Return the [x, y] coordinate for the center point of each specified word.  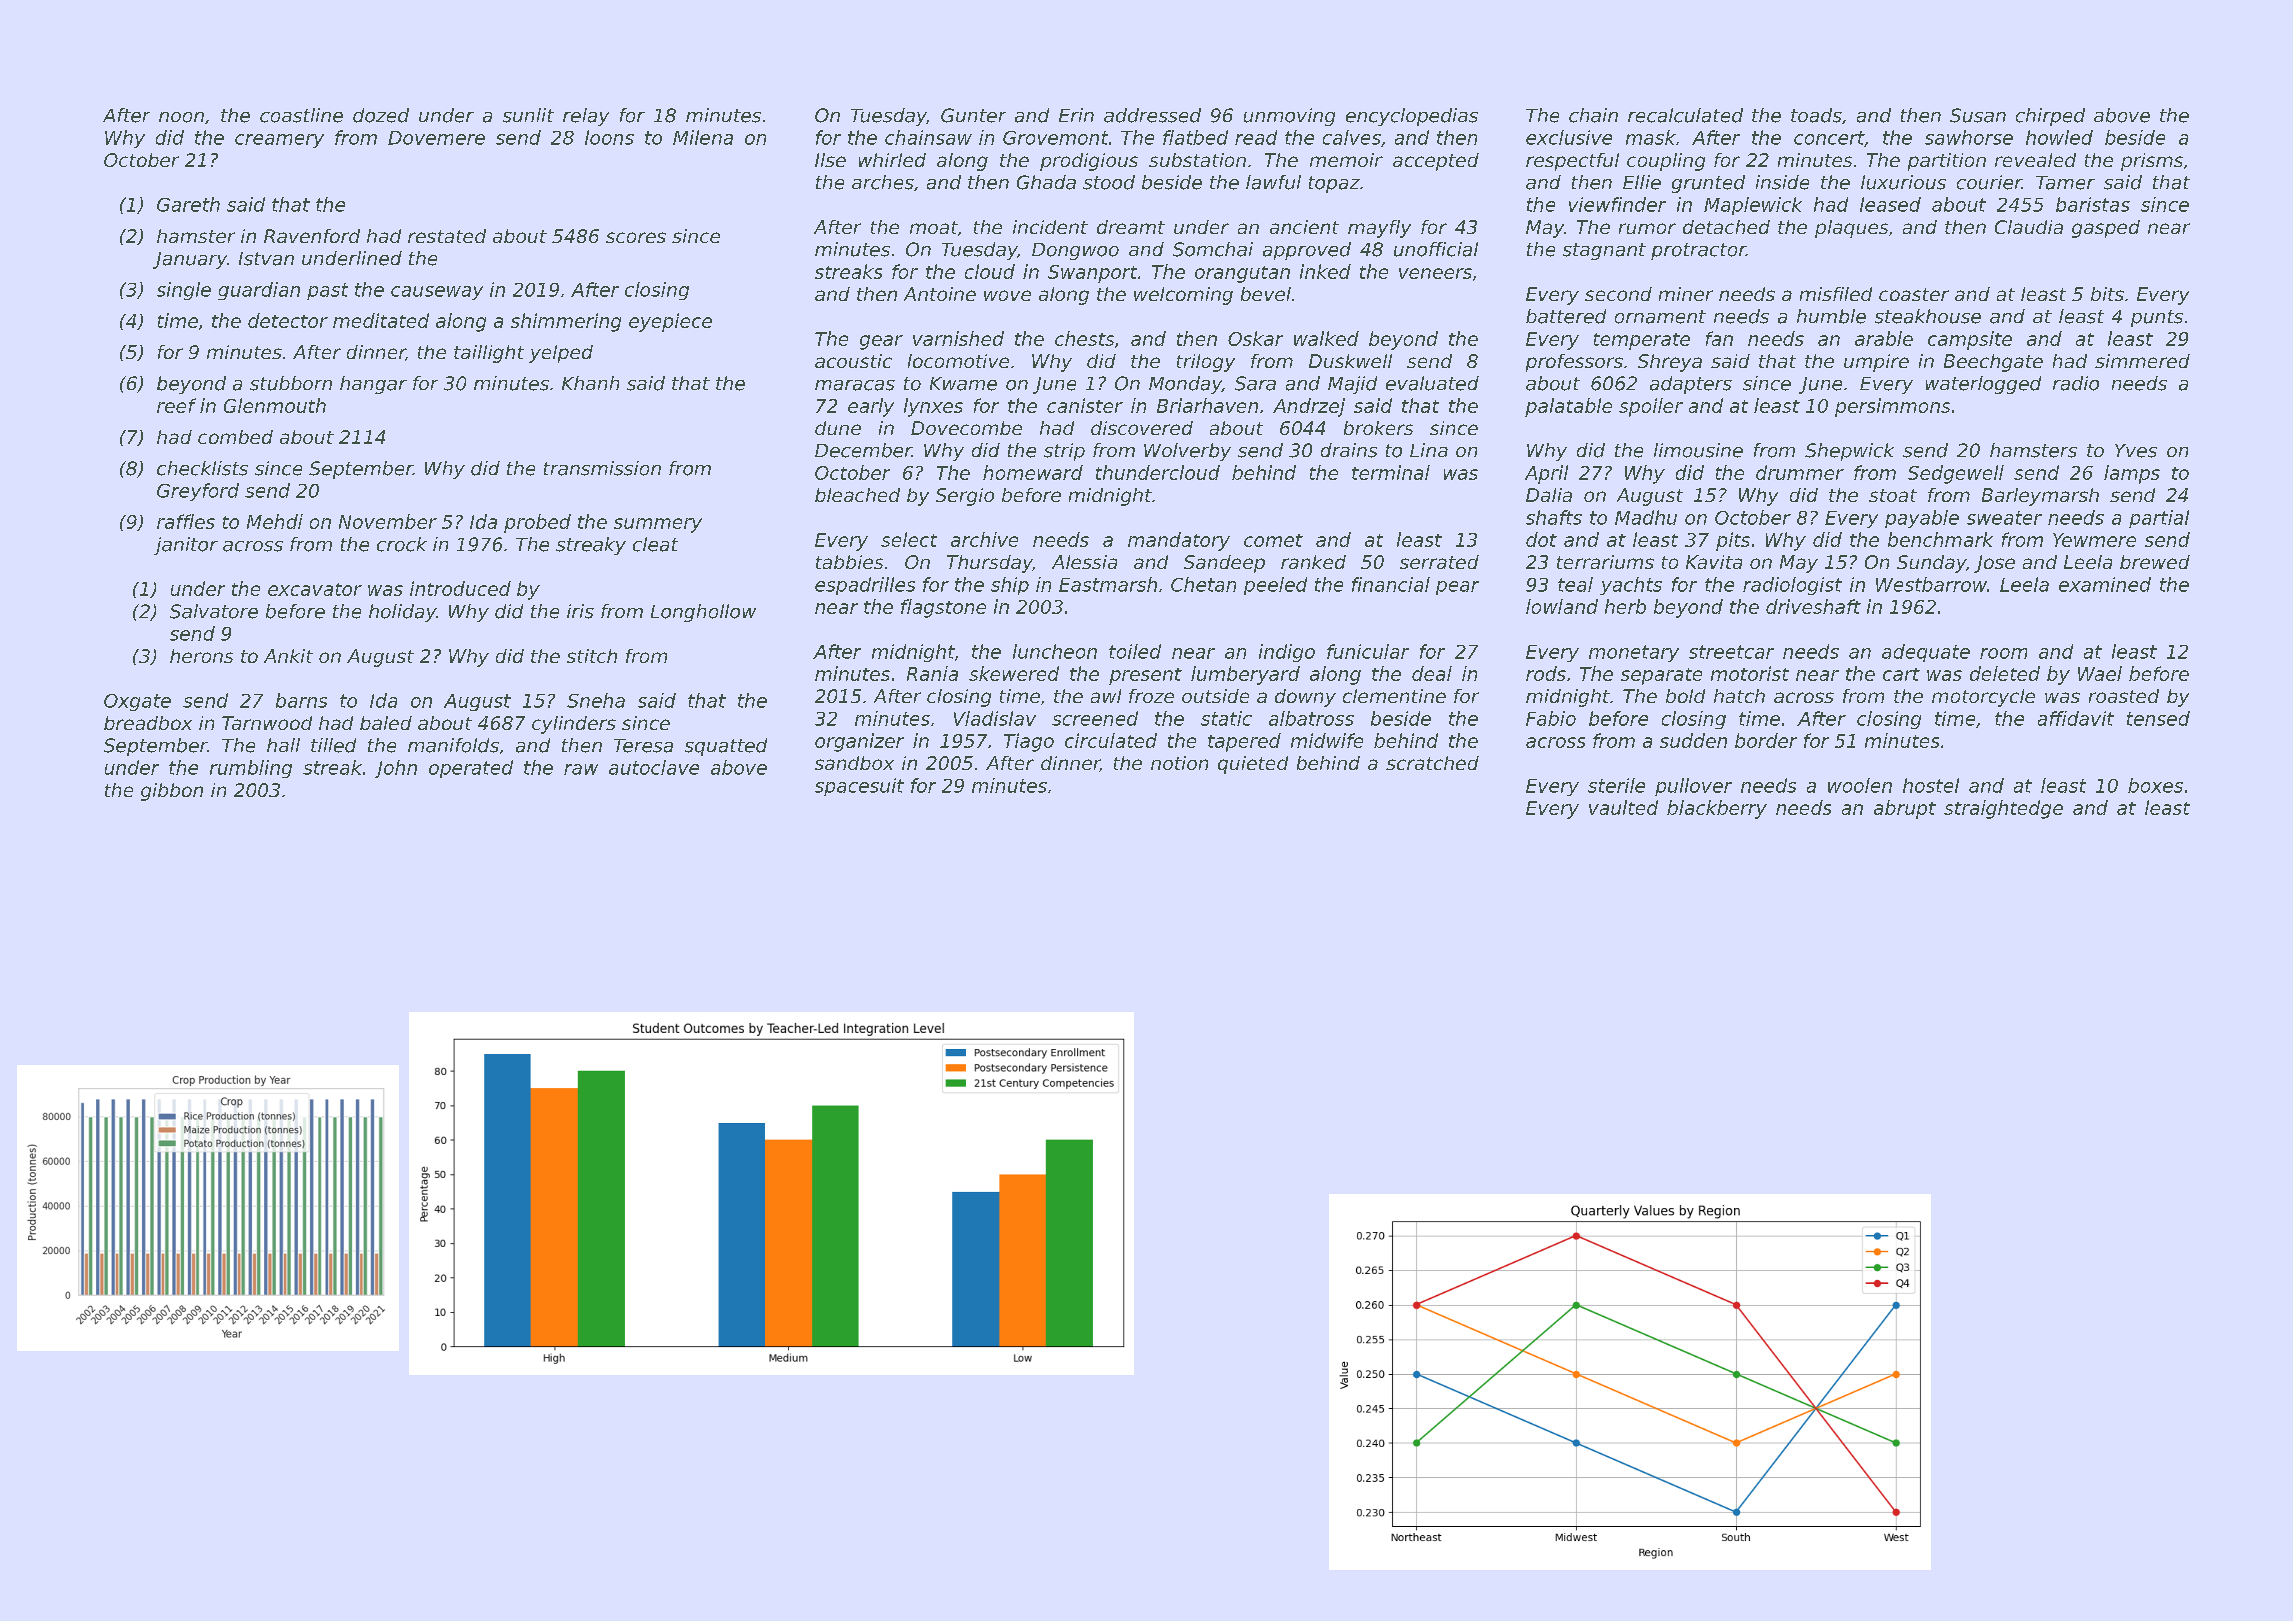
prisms [2152, 162]
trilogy [1206, 363]
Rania [932, 673]
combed [235, 437]
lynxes [933, 407]
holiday [402, 613]
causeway [437, 293]
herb [1625, 606]
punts [2157, 318]
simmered [2142, 361]
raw [581, 769]
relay [586, 117]
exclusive [1569, 137]
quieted [1253, 765]
